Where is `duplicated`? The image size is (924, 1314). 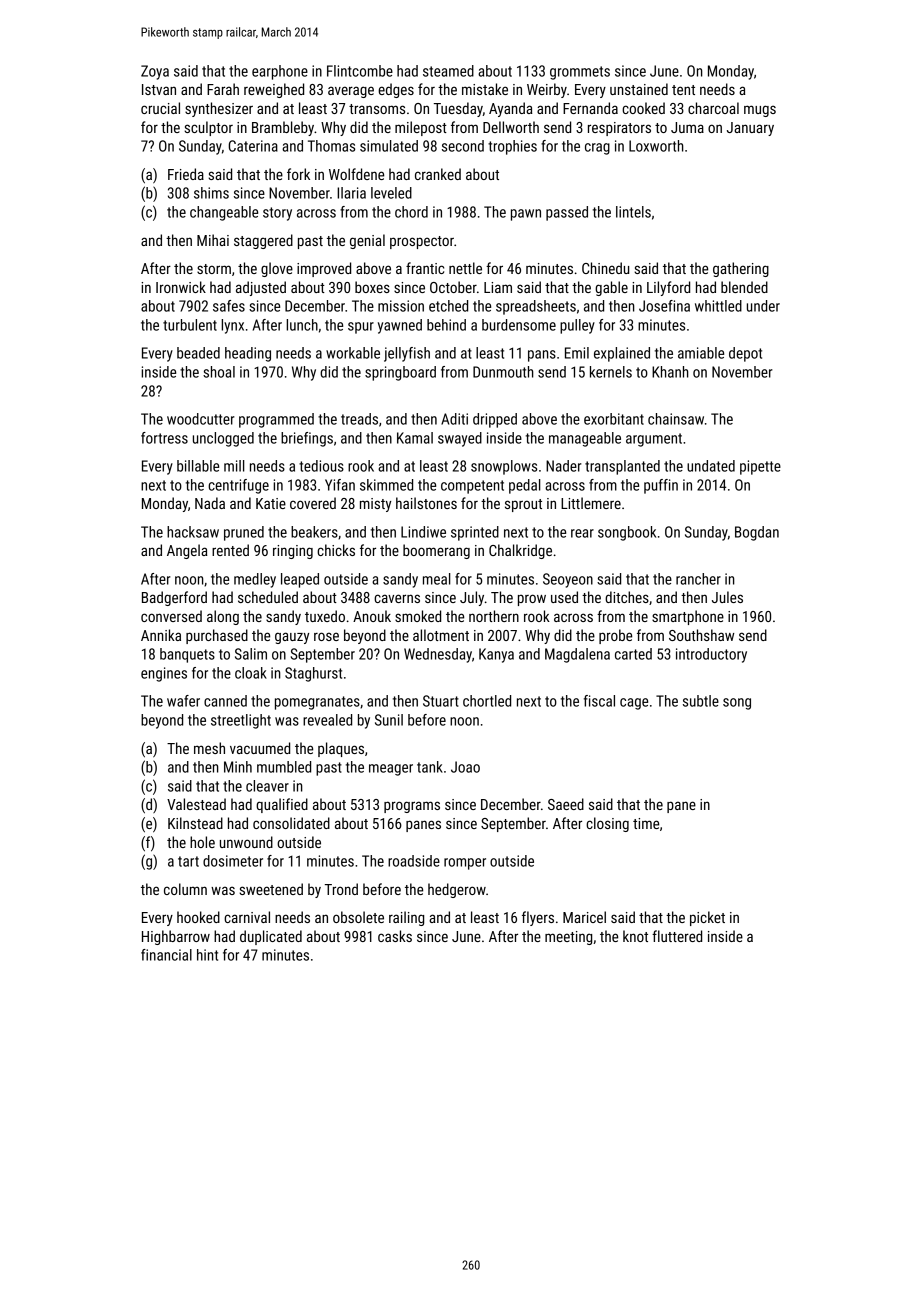 duplicated is located at coordinates (271, 937).
